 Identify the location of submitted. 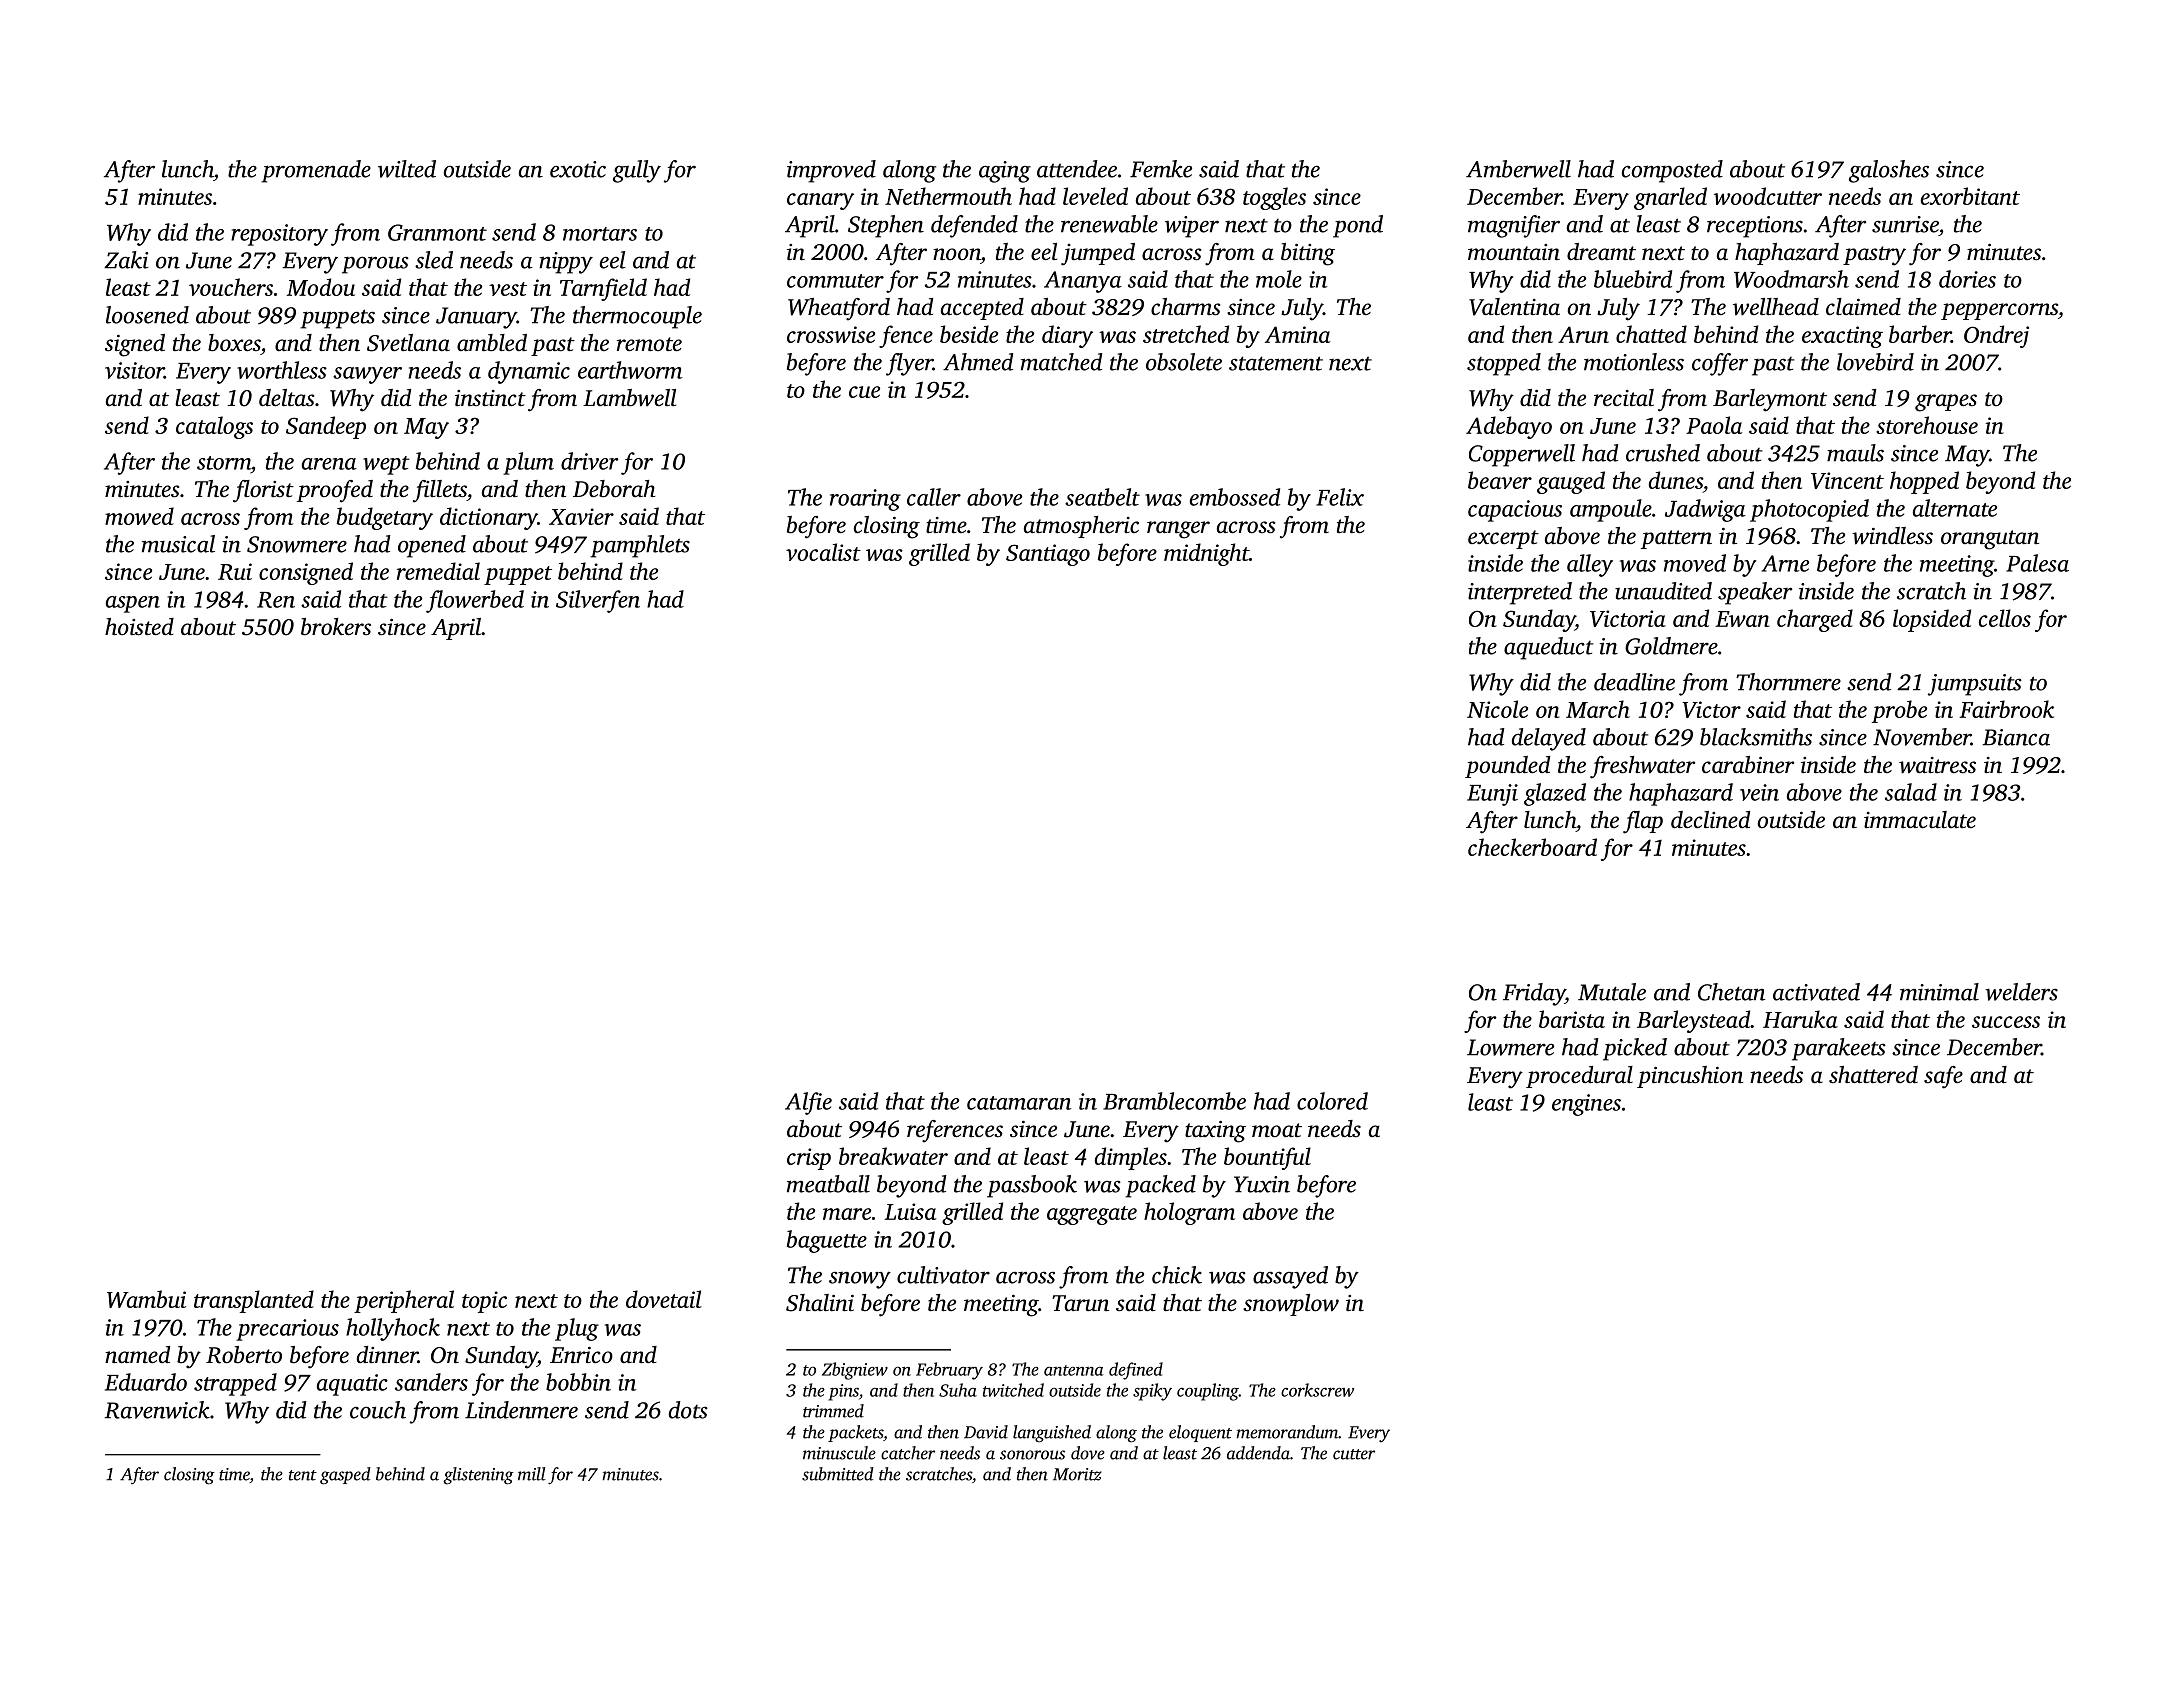
(838, 1474).
